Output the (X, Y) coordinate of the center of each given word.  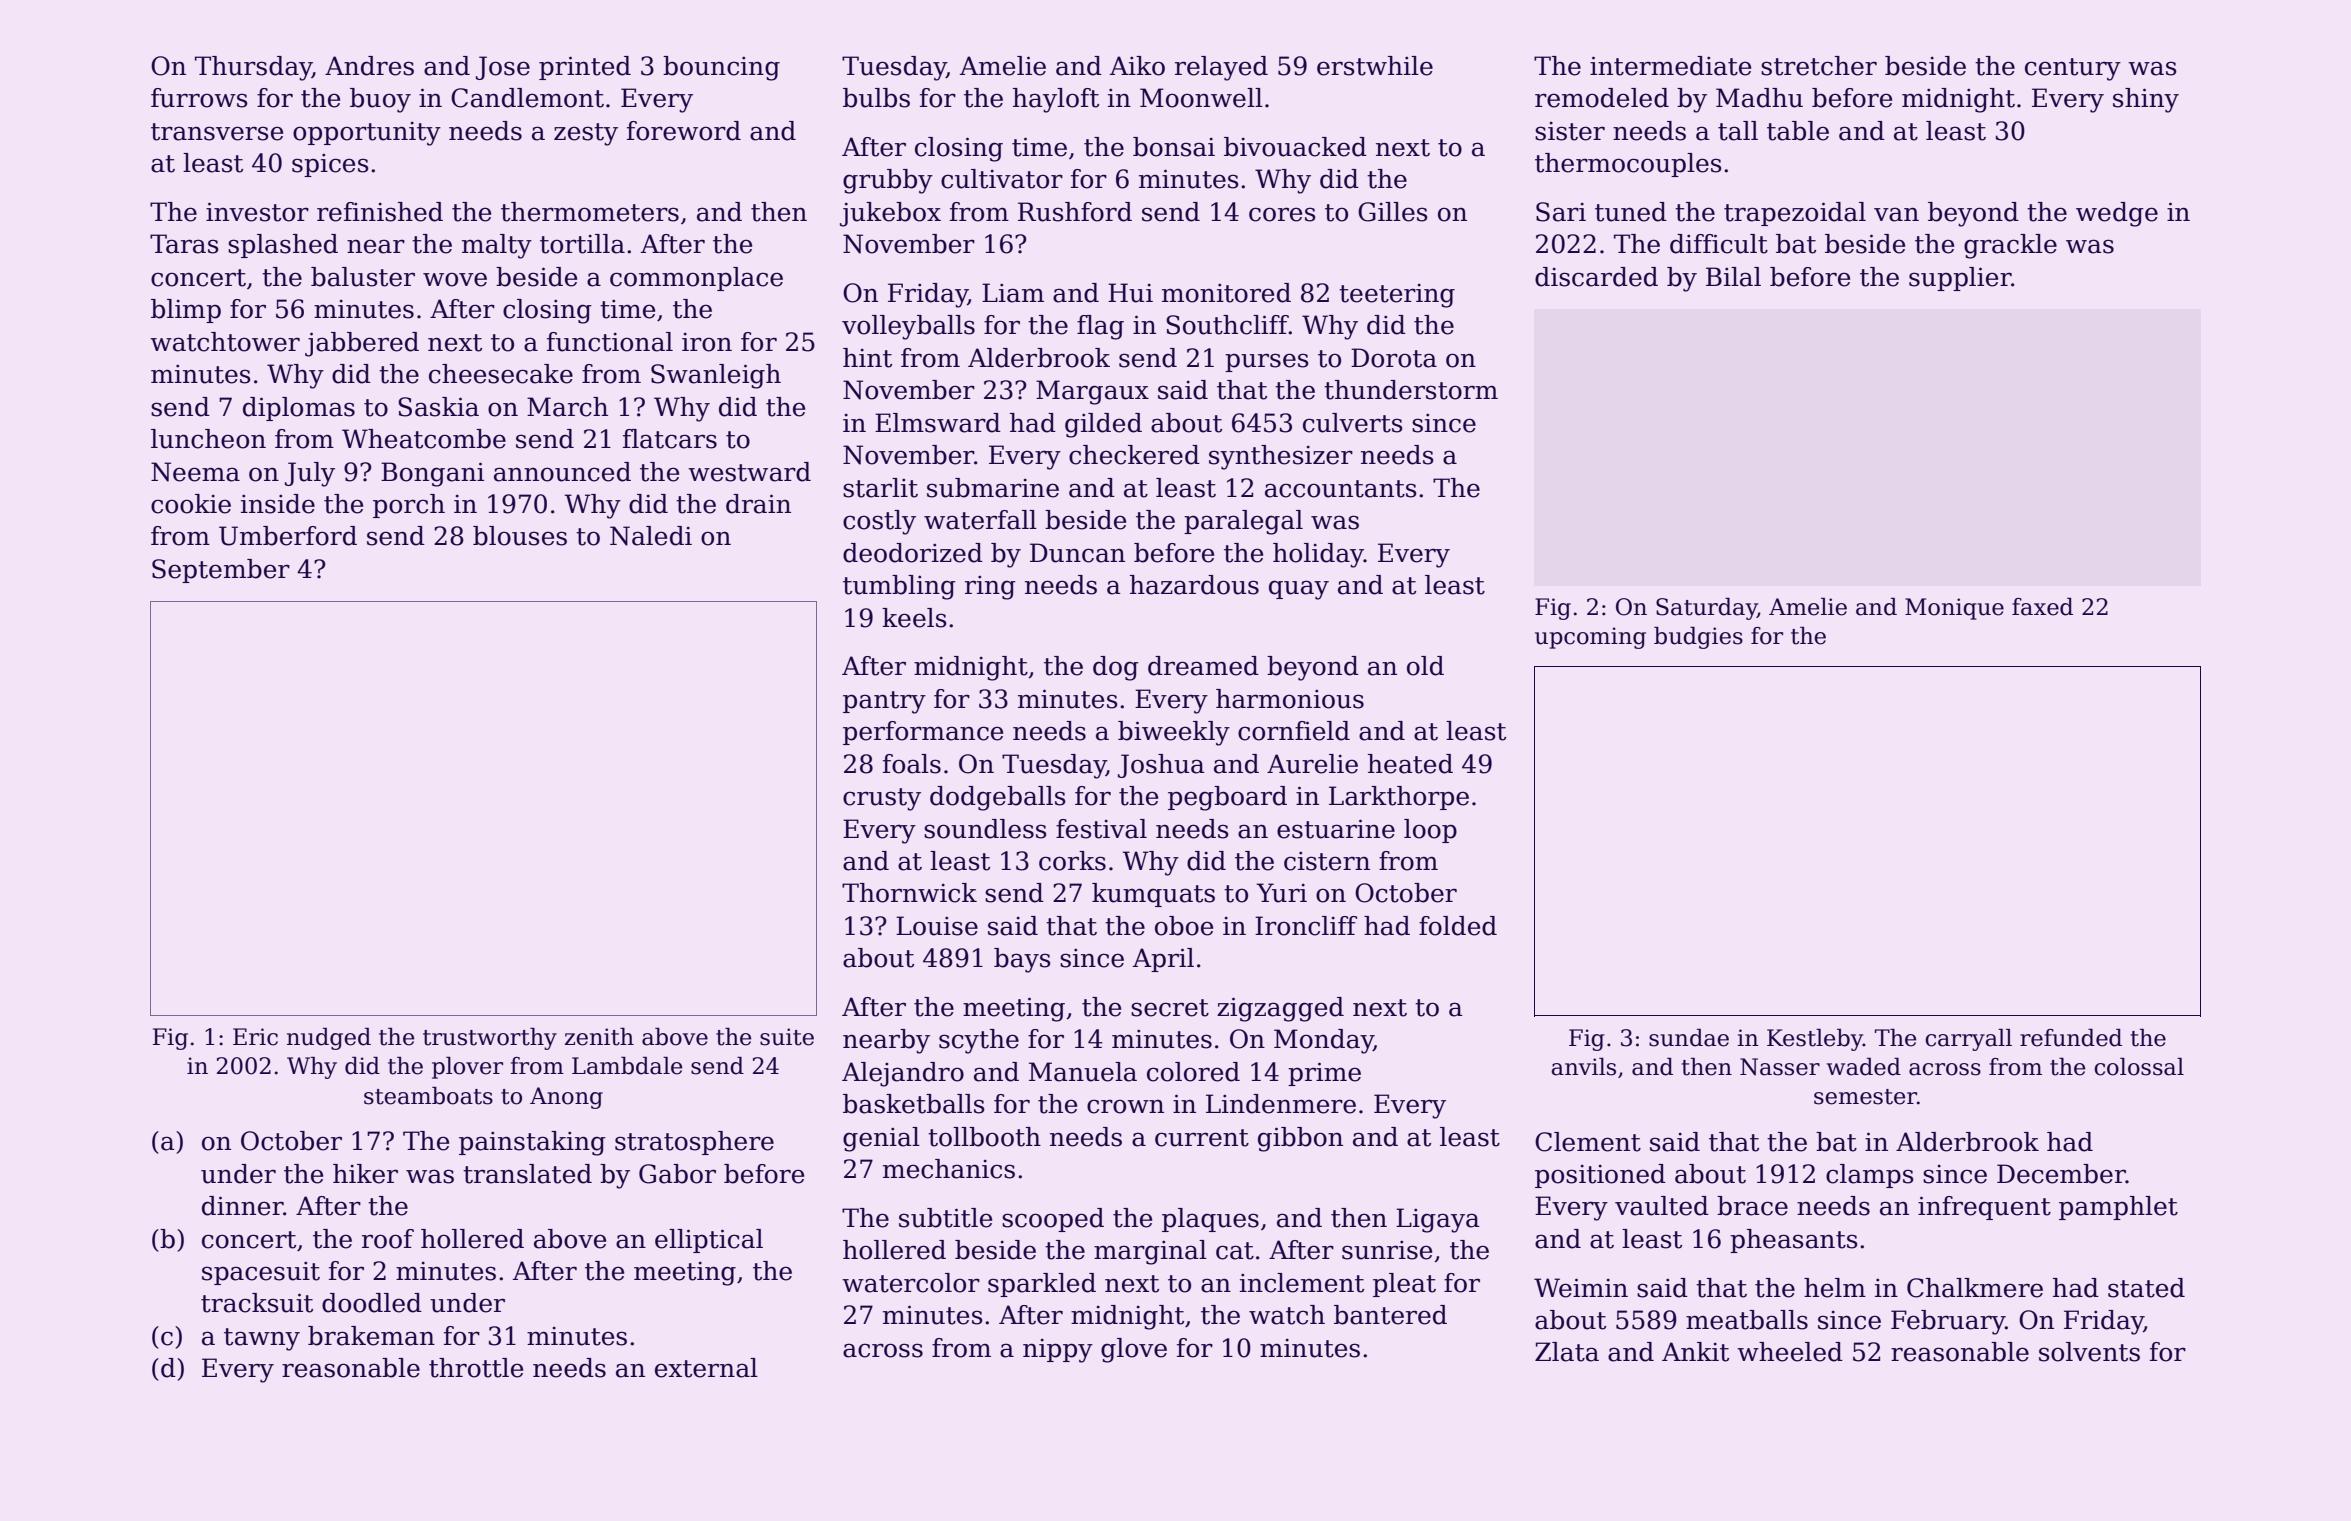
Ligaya (1438, 1220)
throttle (476, 1368)
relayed (1221, 68)
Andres (369, 66)
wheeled (1790, 1352)
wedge (2117, 214)
